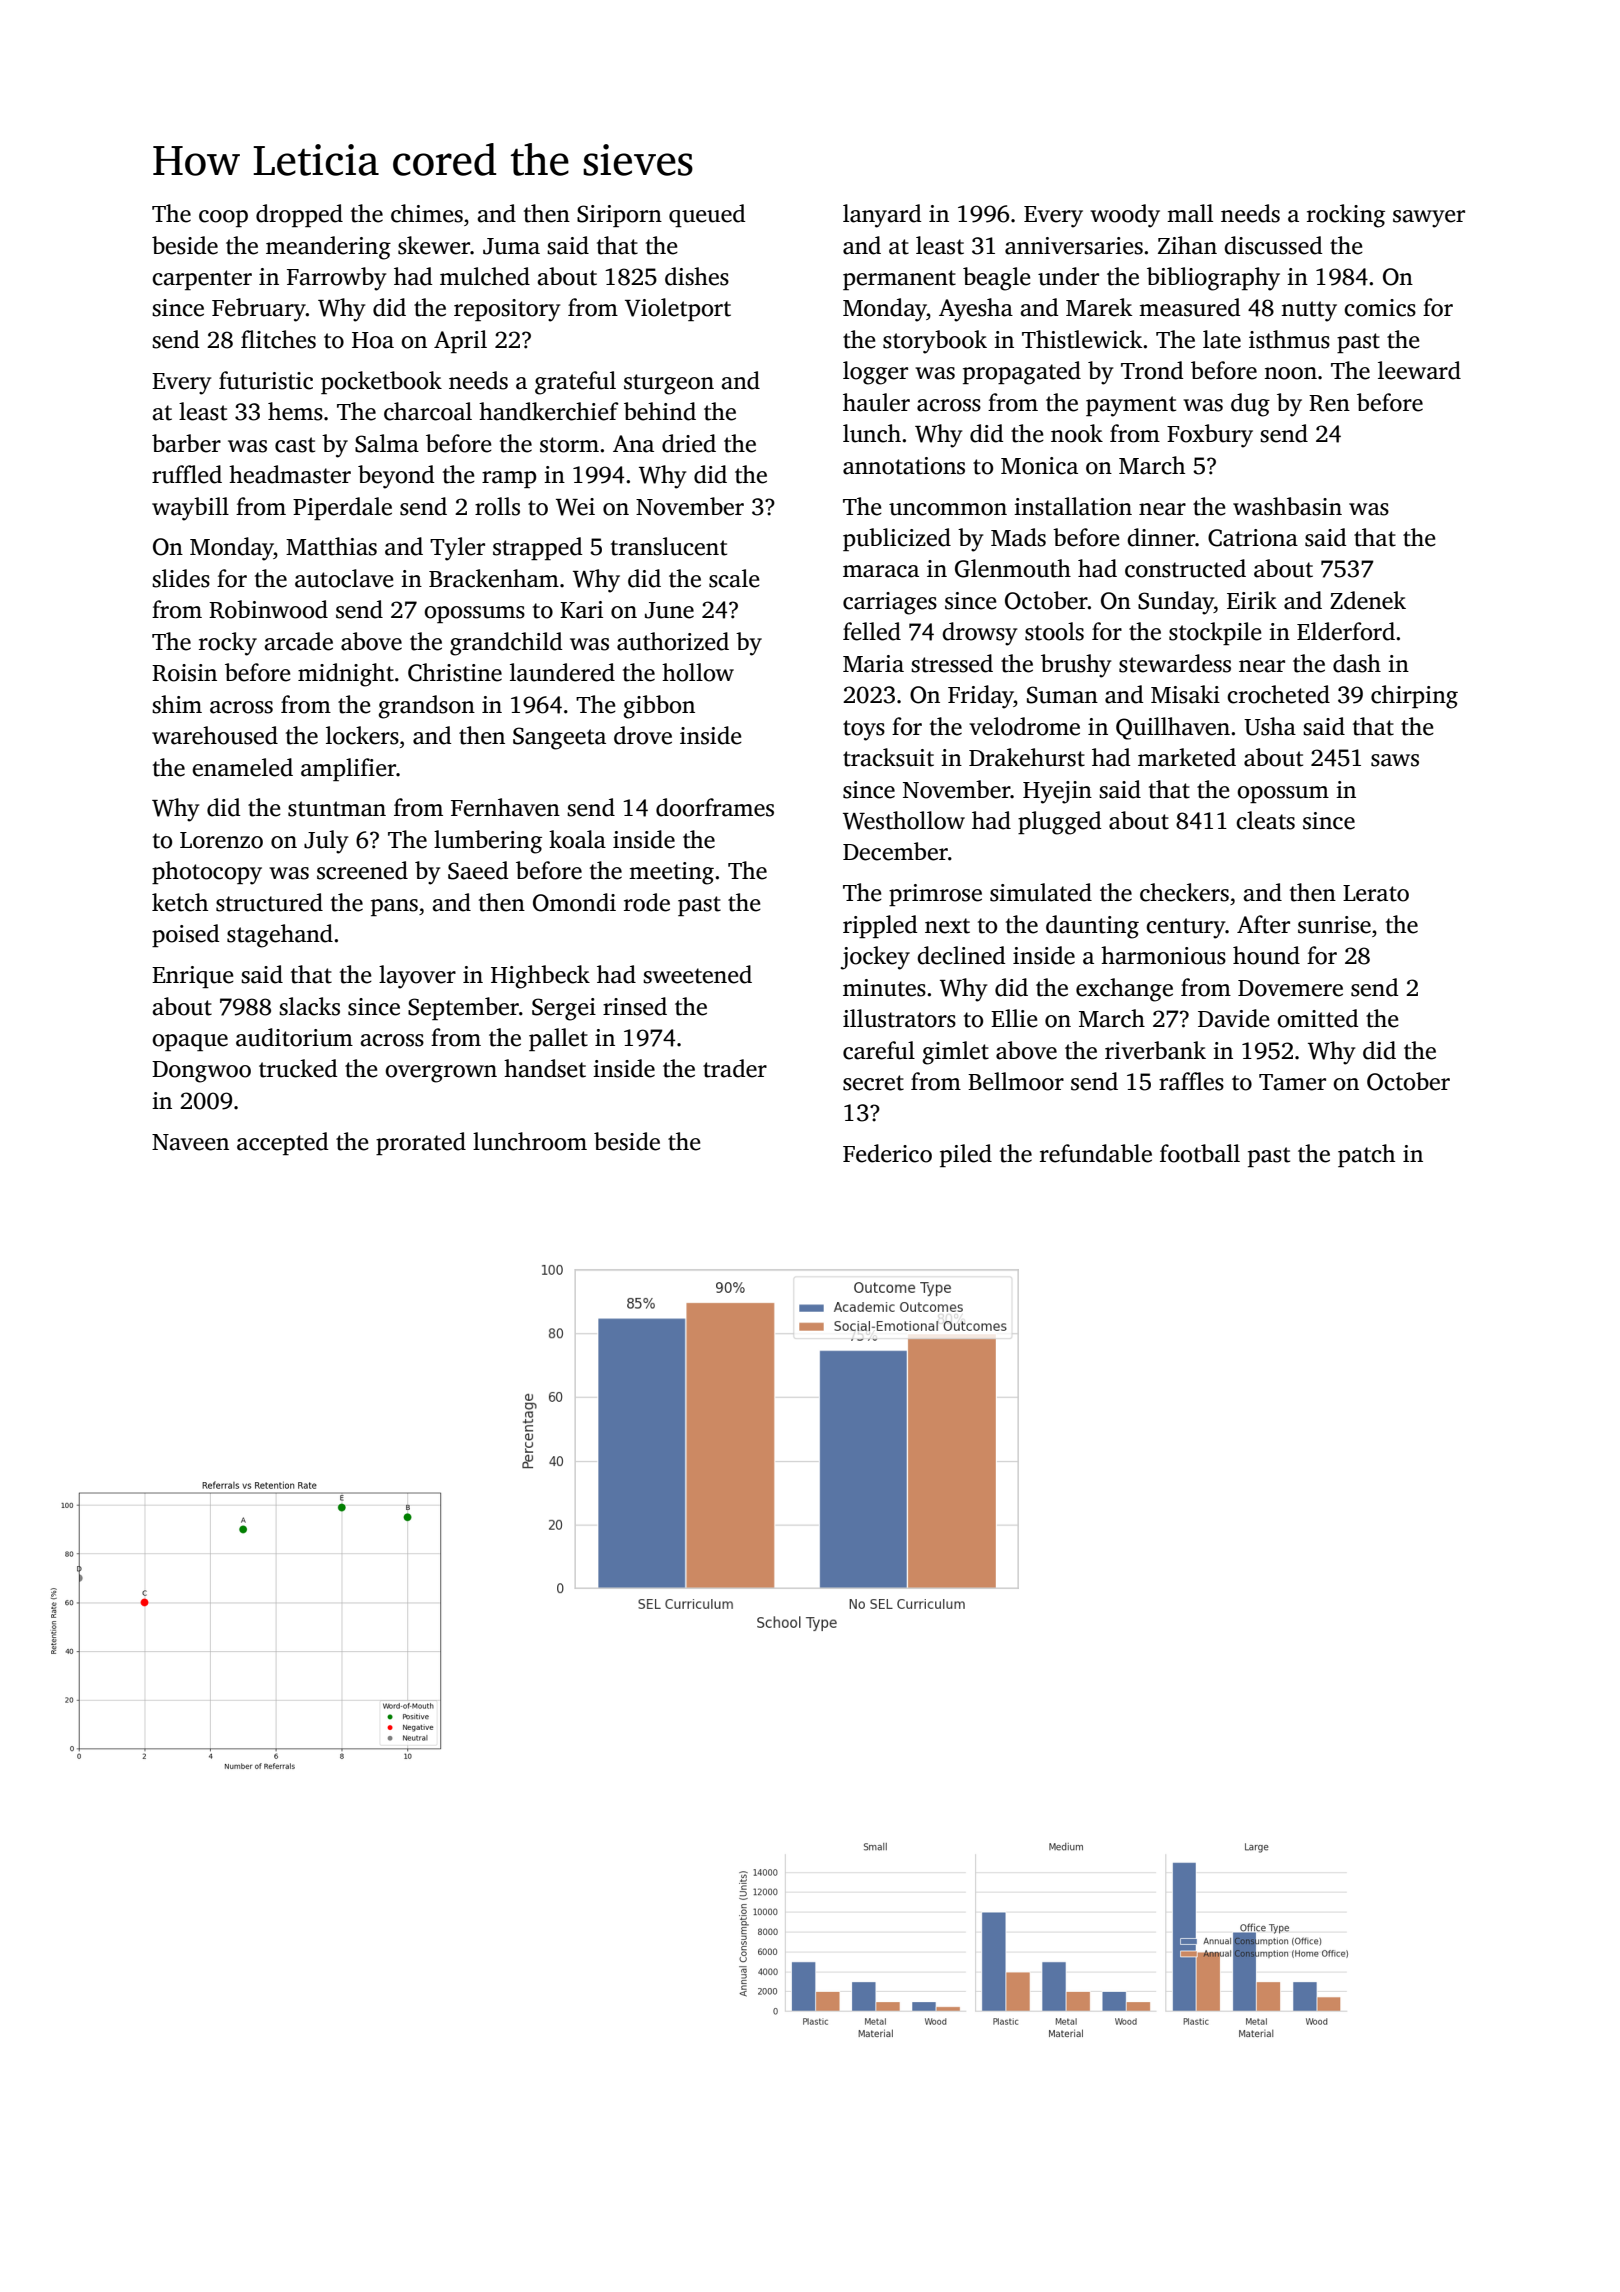  Describe the element at coordinates (1161, 537) in the page. I see `dinner` at that location.
